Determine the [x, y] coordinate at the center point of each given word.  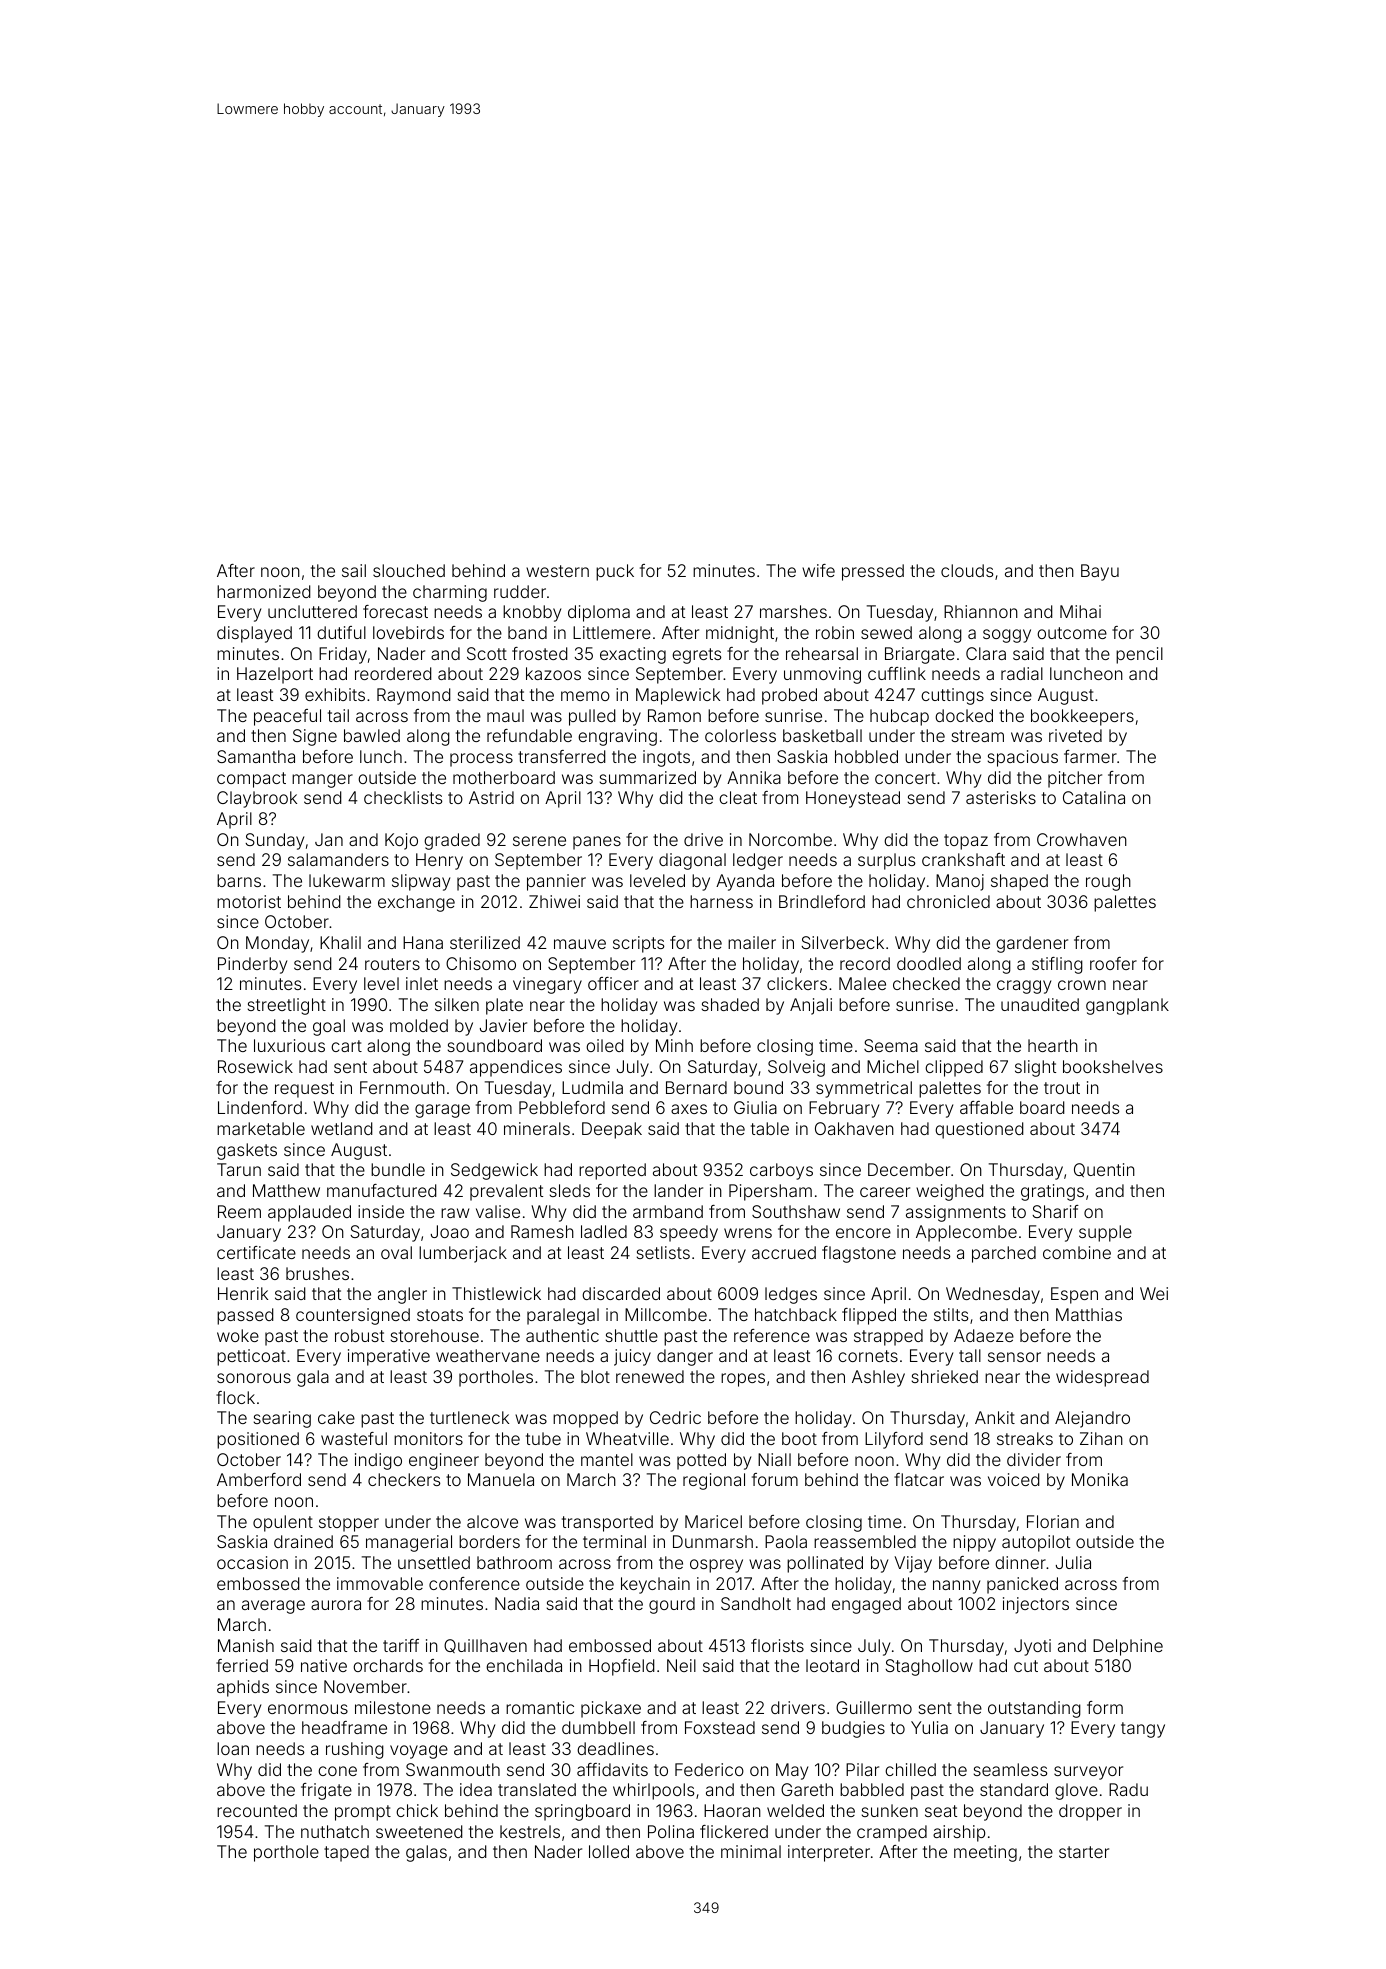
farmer [1090, 756]
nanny [956, 1587]
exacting [633, 655]
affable [986, 1107]
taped [346, 1853]
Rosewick [255, 1066]
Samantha [256, 756]
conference [474, 1583]
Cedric [675, 1417]
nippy [974, 1543]
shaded [730, 1004]
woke [238, 1335]
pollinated [825, 1564]
